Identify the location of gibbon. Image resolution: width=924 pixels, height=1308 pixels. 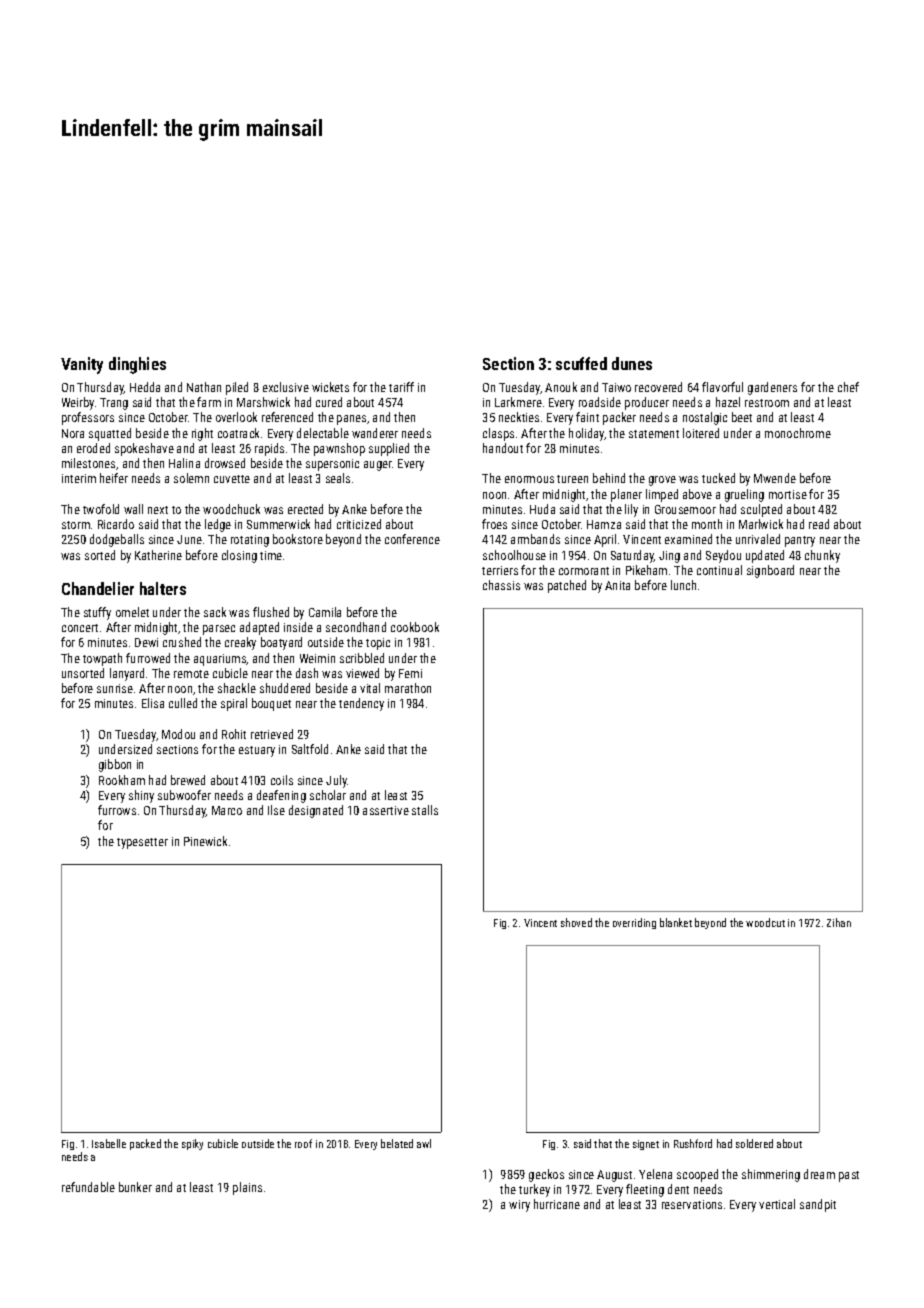
(115, 765).
